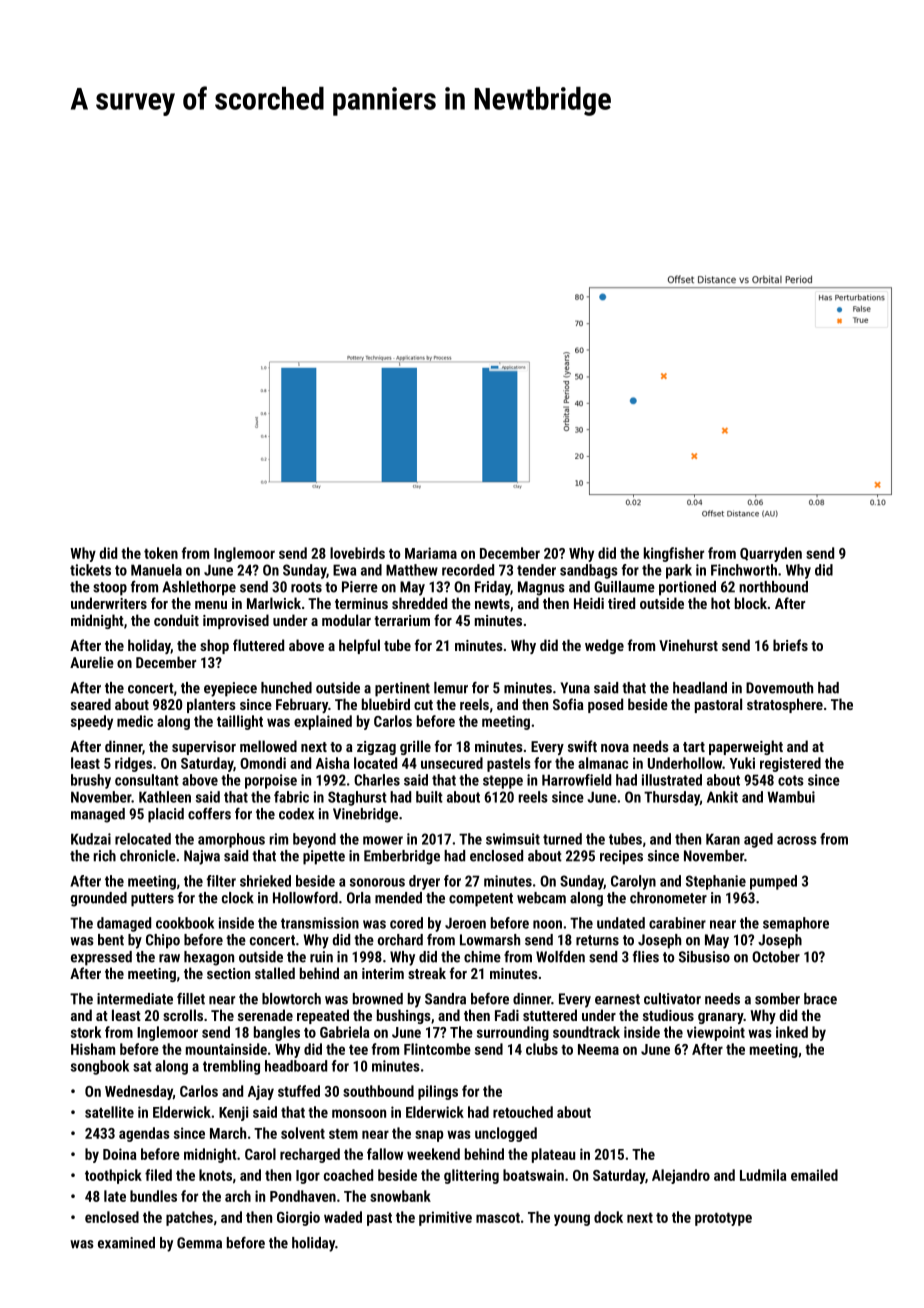 Image resolution: width=924 pixels, height=1308 pixels. I want to click on Wambui, so click(791, 797).
